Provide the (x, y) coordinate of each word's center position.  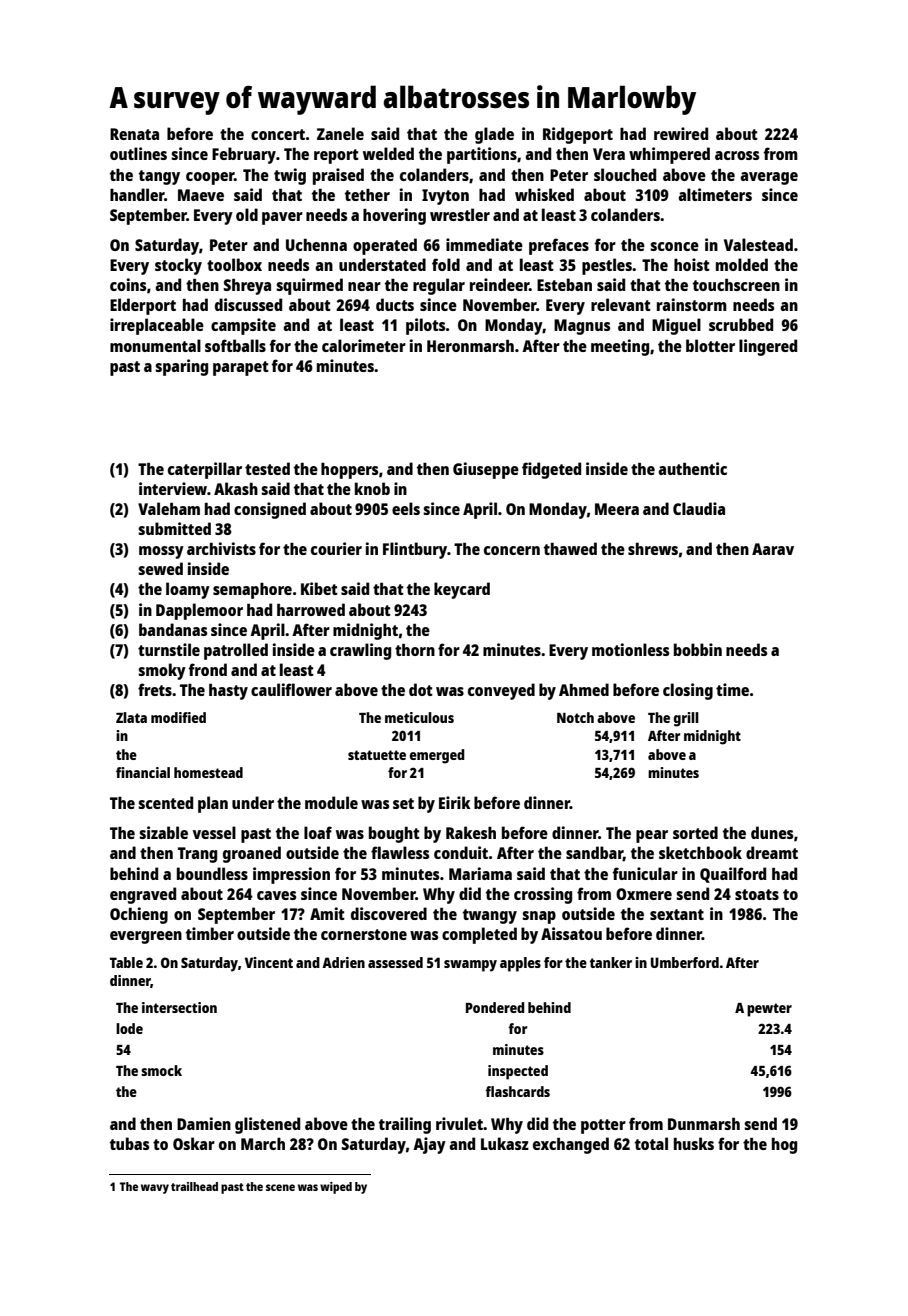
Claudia (699, 508)
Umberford (685, 962)
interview (173, 488)
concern (512, 550)
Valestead (758, 244)
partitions (482, 155)
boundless (212, 873)
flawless (400, 852)
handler (137, 194)
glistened (267, 1125)
